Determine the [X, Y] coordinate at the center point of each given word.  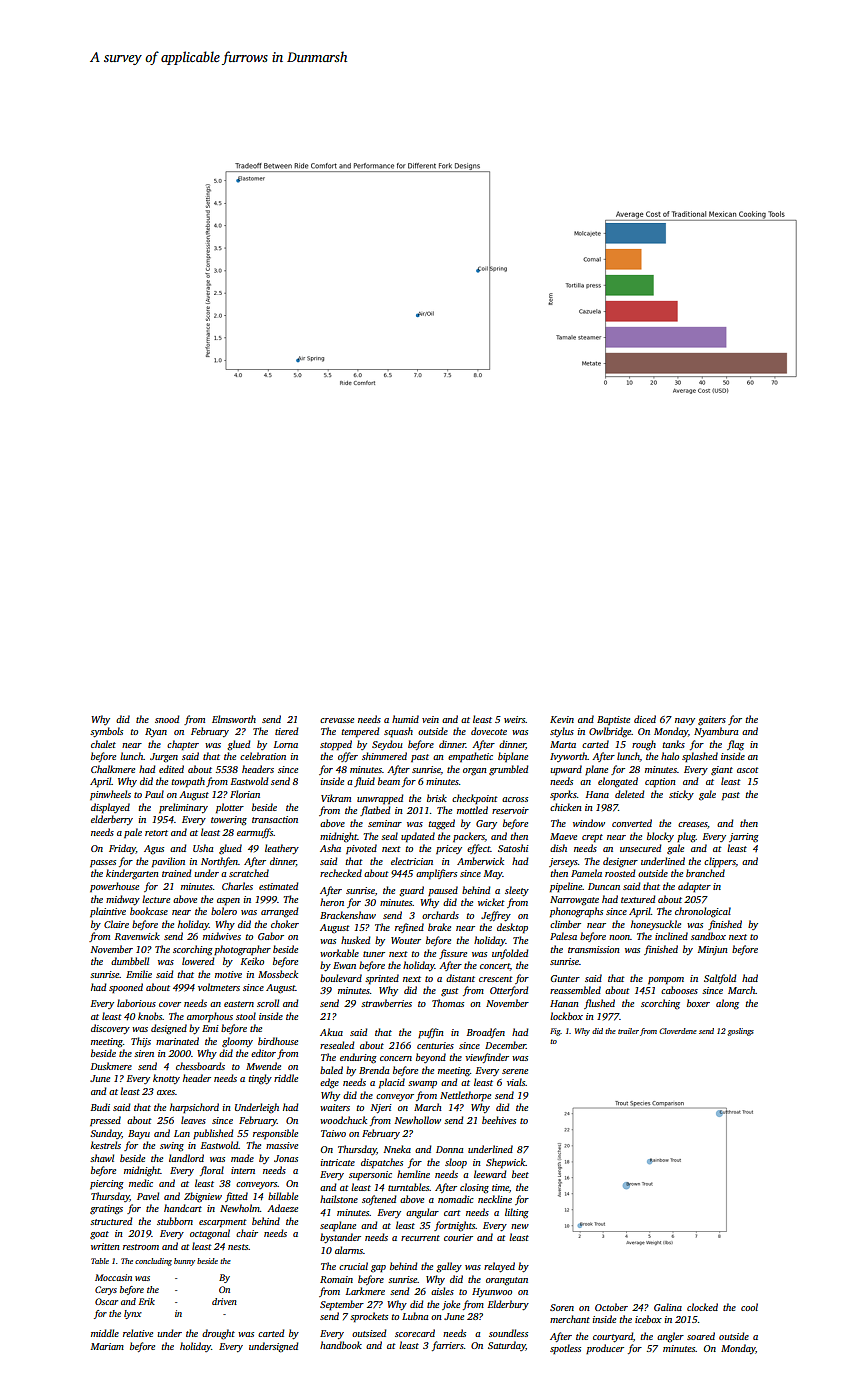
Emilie [139, 974]
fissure [453, 954]
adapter [694, 887]
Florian [245, 794]
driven [224, 1301]
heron [332, 902]
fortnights [454, 1226]
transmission [594, 949]
